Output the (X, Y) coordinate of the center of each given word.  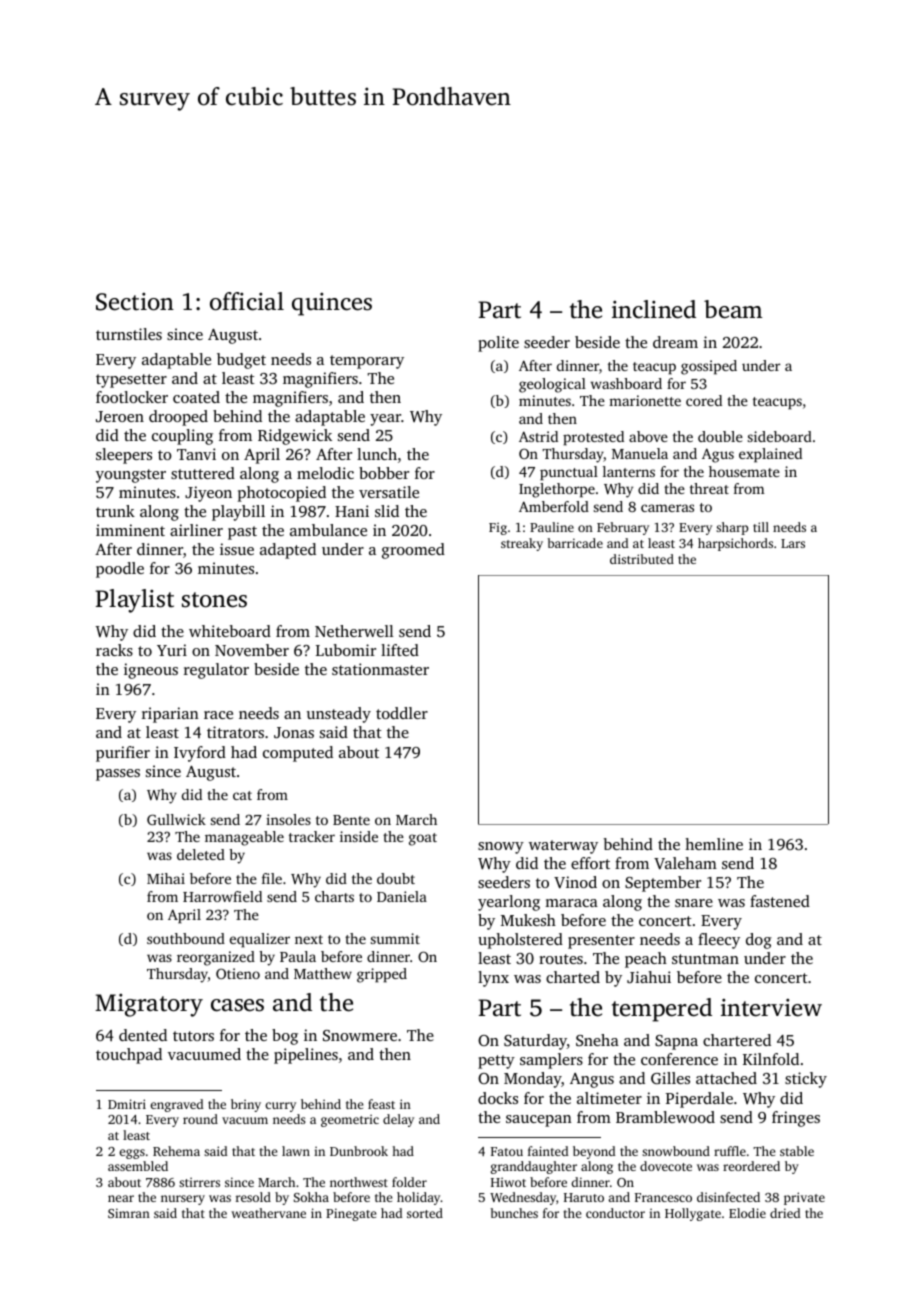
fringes (796, 1119)
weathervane (268, 1213)
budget (241, 361)
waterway (563, 847)
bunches (514, 1213)
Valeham (685, 863)
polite (498, 344)
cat (242, 795)
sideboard (780, 436)
